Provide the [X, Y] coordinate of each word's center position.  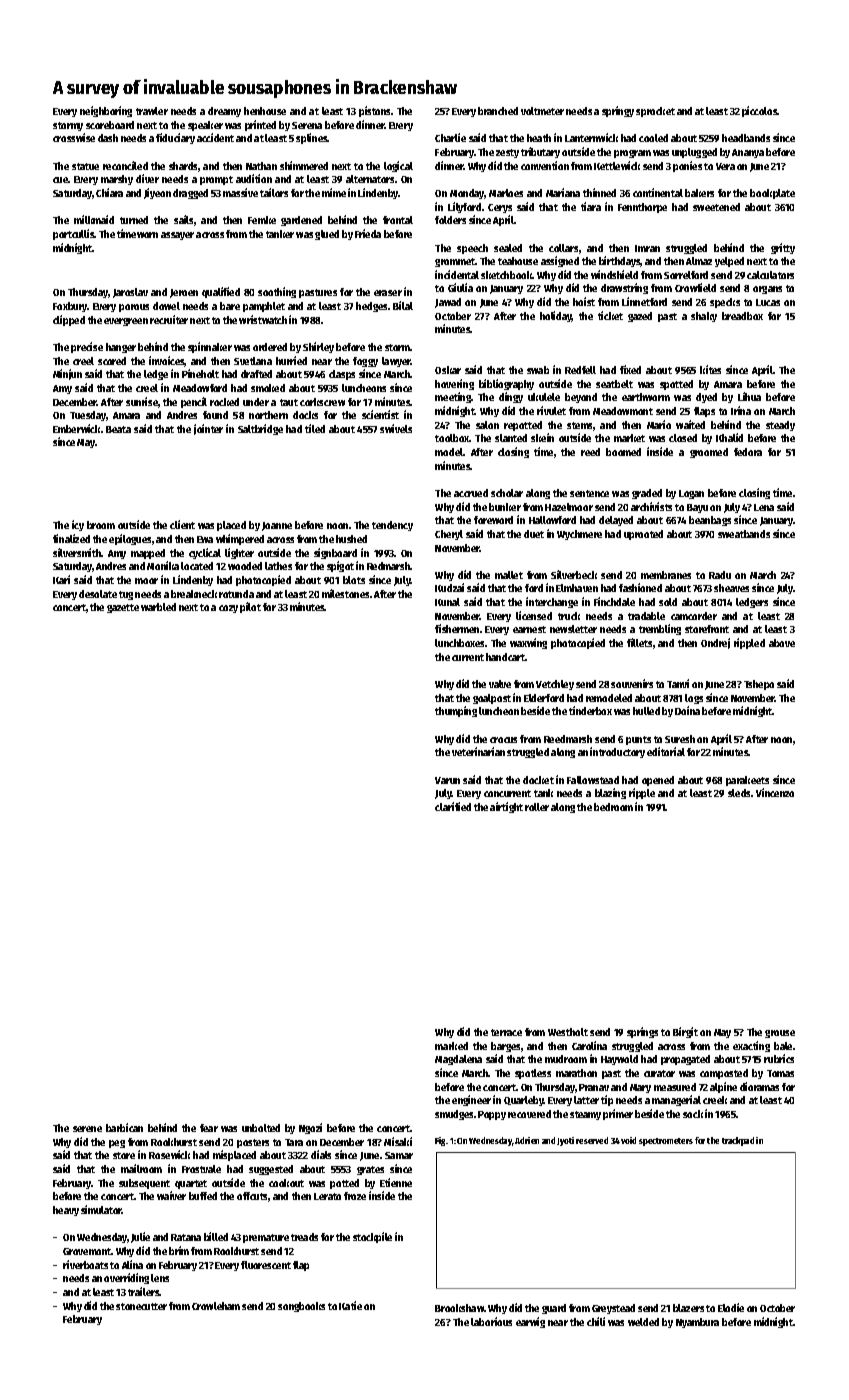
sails [183, 219]
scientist [380, 414]
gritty [783, 248]
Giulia [460, 287]
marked [451, 1046]
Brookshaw [459, 1308]
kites [710, 369]
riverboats [85, 1264]
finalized [71, 538]
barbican [124, 1127]
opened [658, 781]
